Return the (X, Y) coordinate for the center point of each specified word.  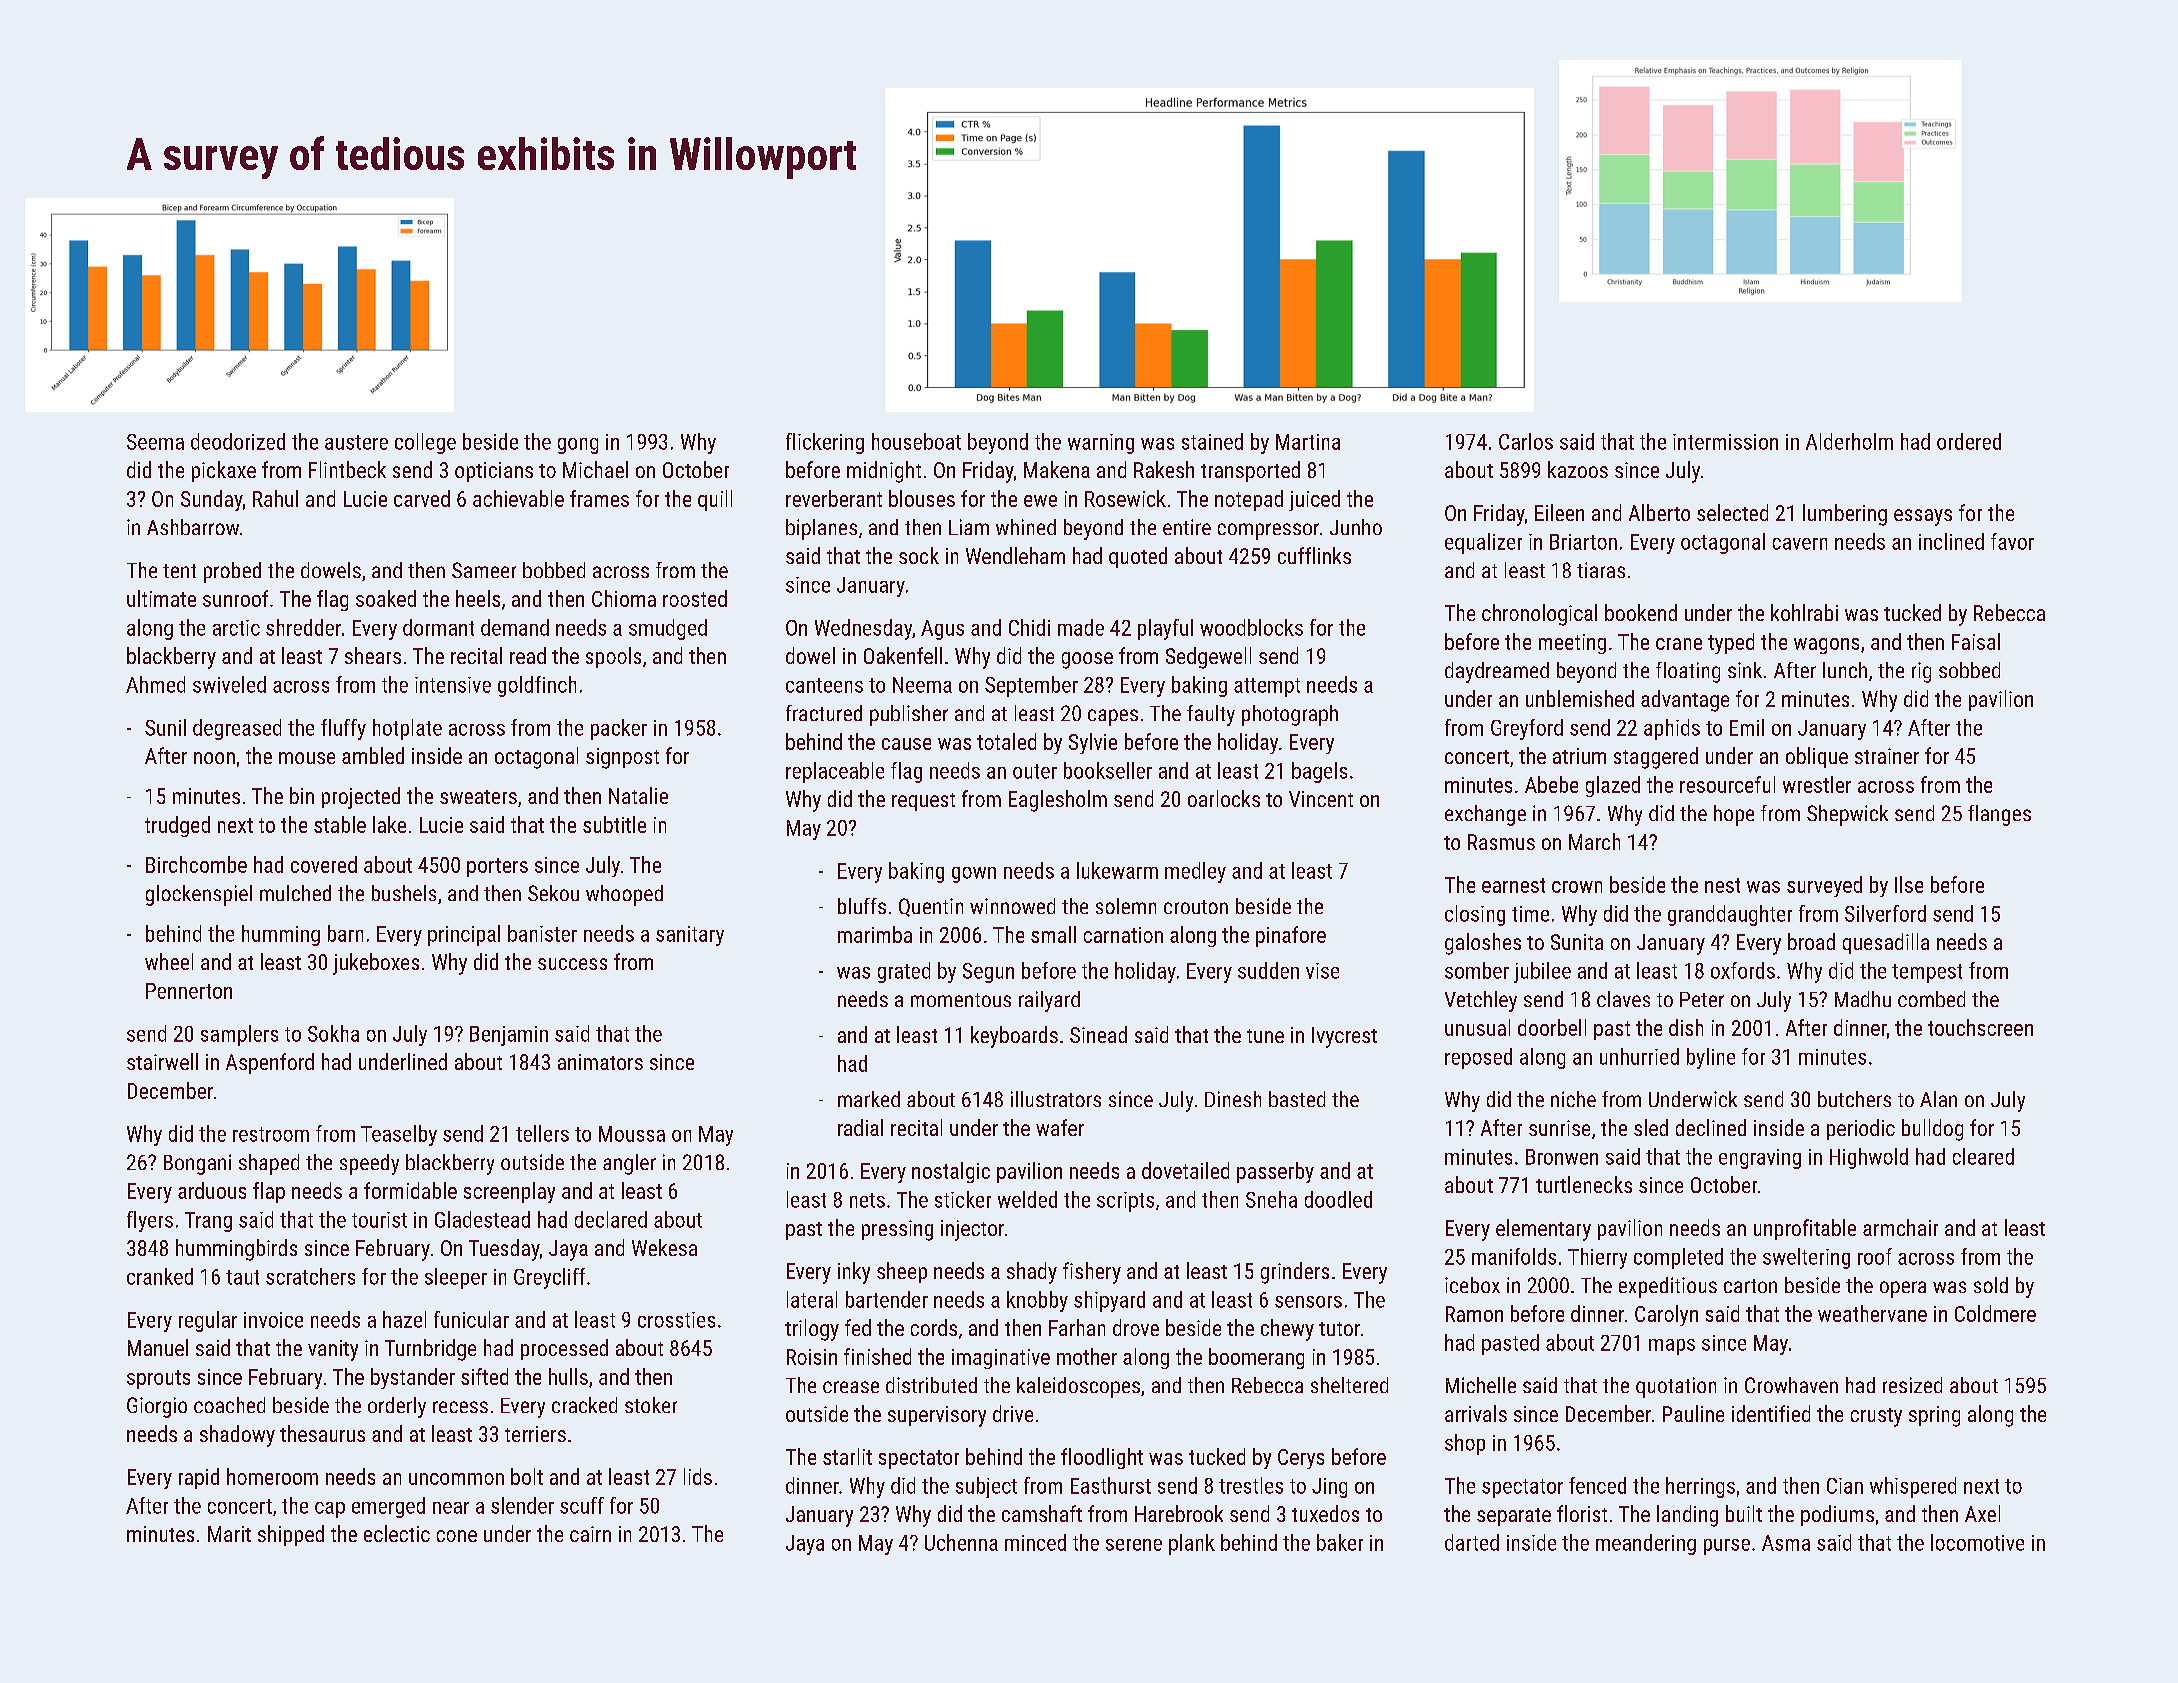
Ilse (1909, 884)
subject (986, 1487)
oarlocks (1224, 798)
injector (972, 1230)
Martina (1308, 442)
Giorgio (157, 1407)
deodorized (238, 441)
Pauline (1693, 1413)
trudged (177, 826)
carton (1750, 1286)
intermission (1725, 442)
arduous (212, 1190)
